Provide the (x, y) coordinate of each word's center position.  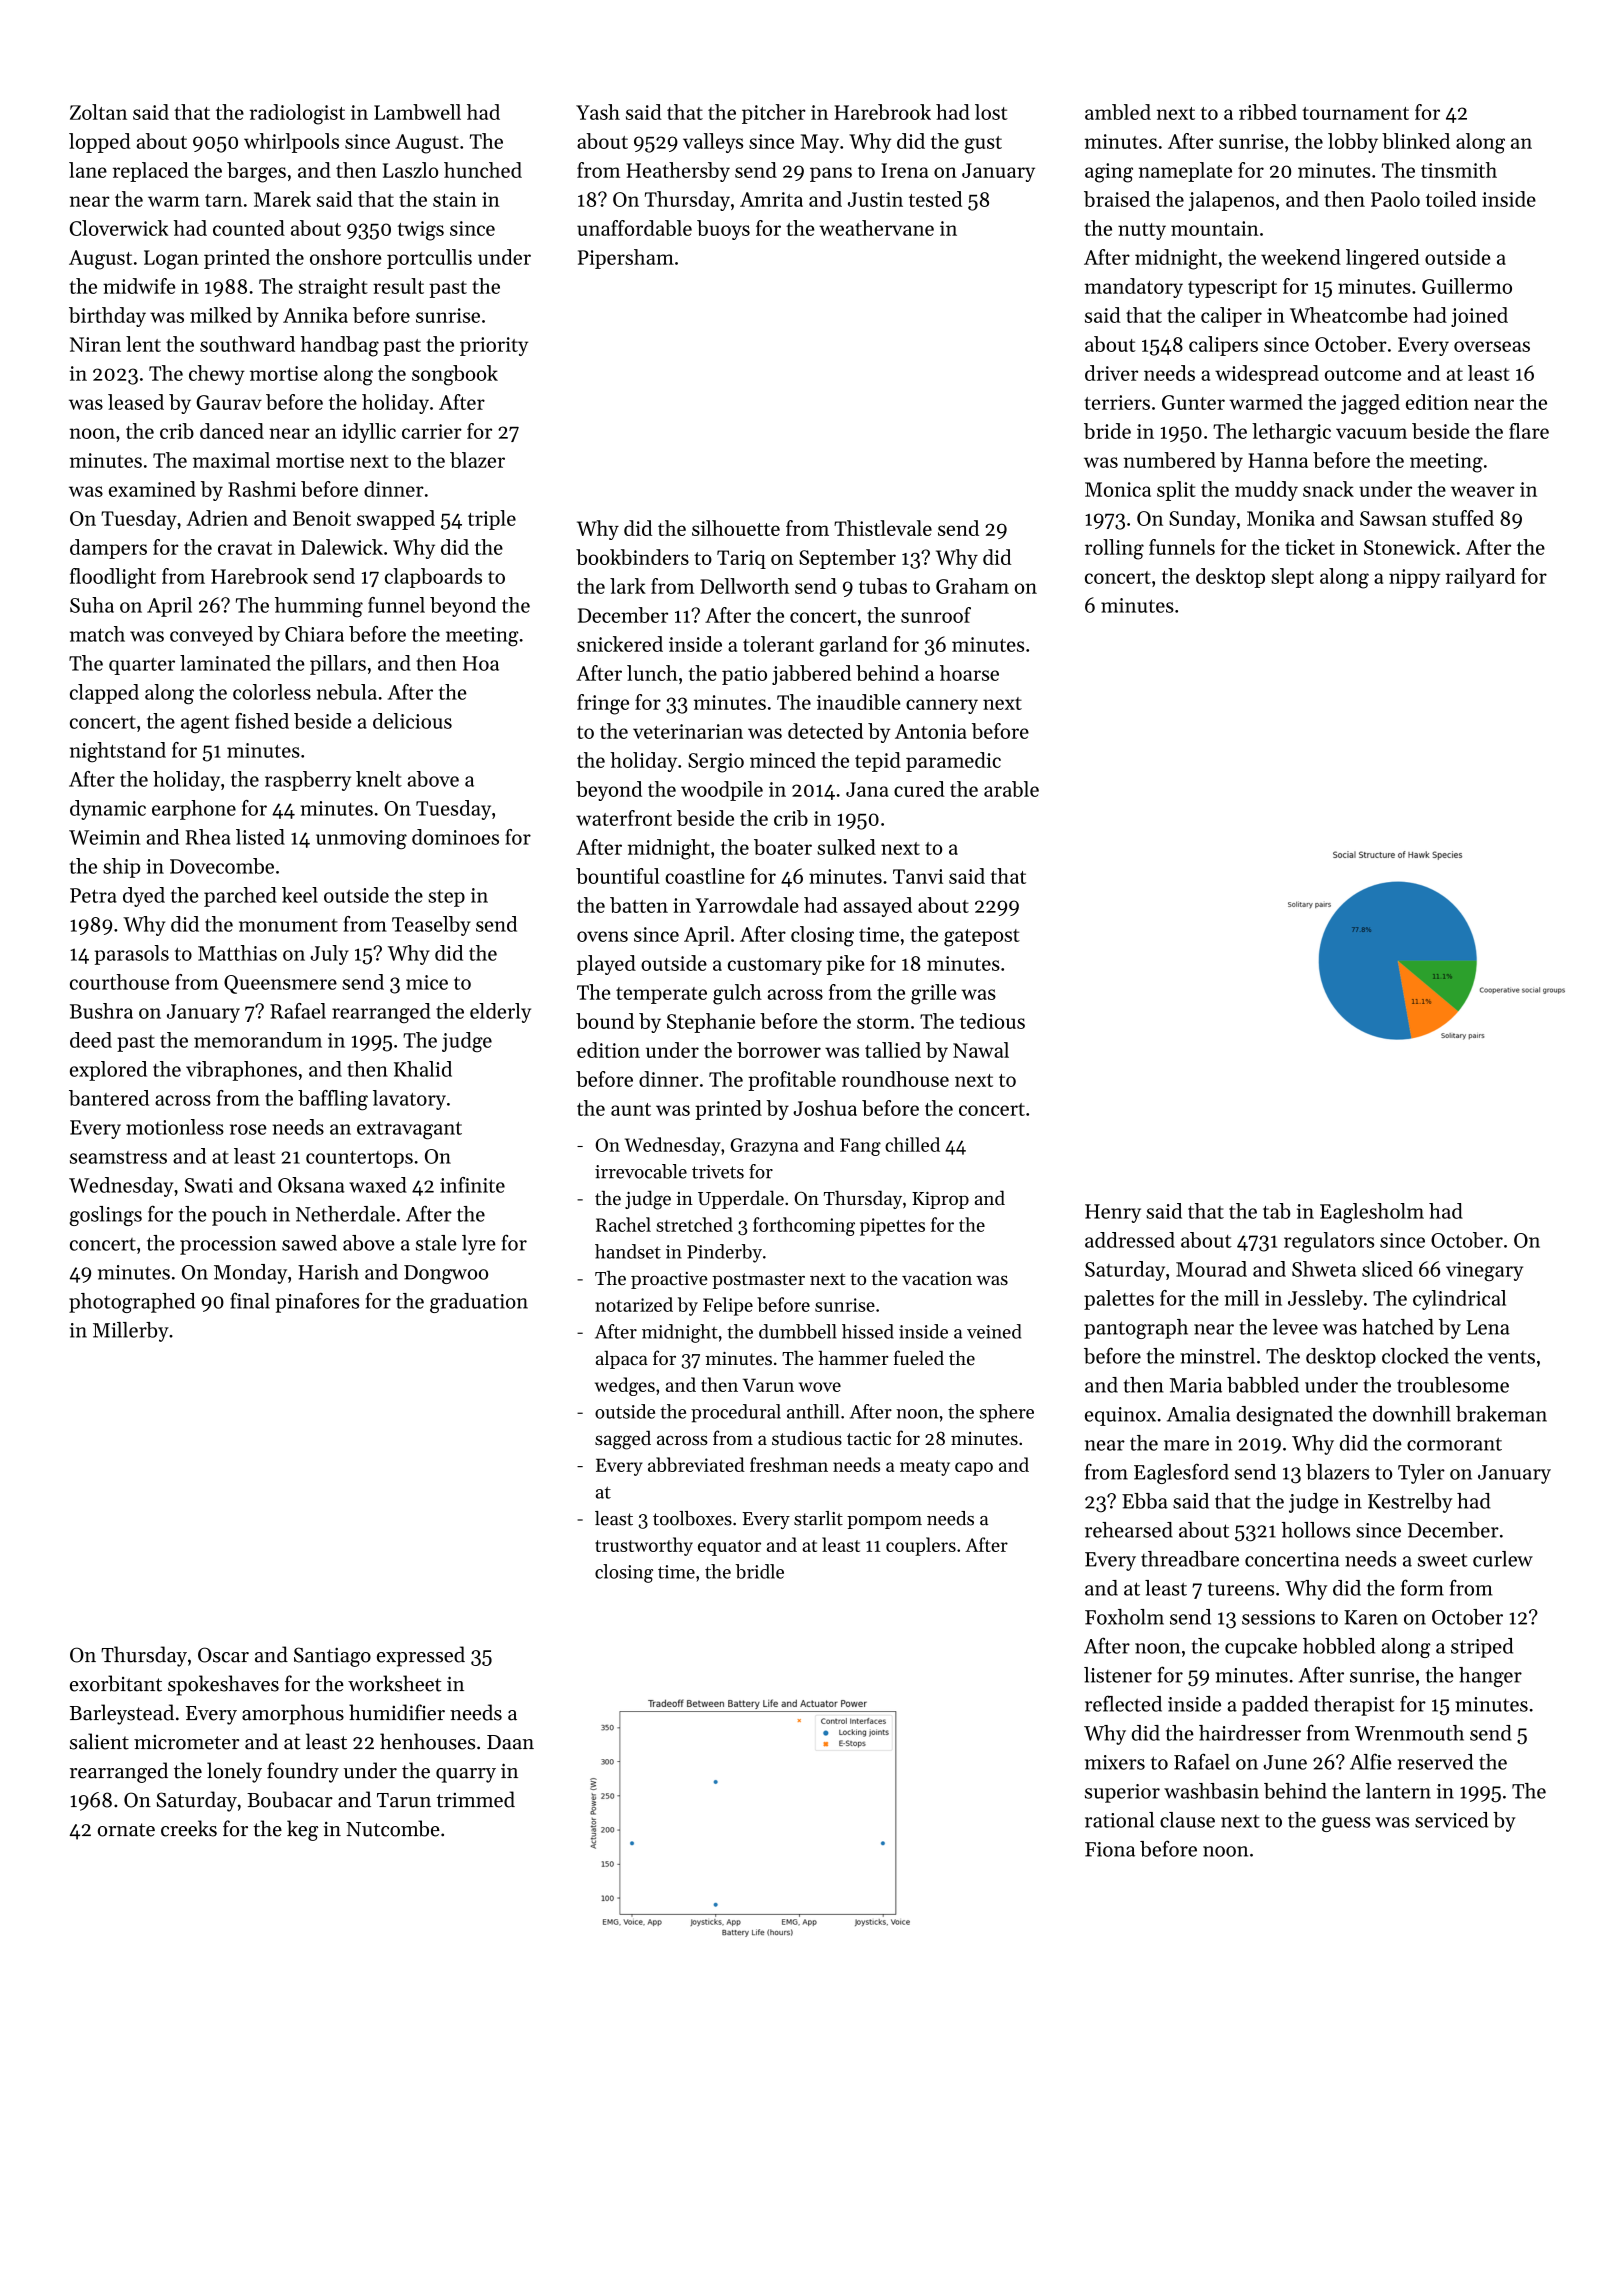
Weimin (105, 837)
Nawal (981, 1050)
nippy (1414, 578)
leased (136, 402)
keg (302, 1830)
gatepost (982, 938)
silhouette (736, 528)
